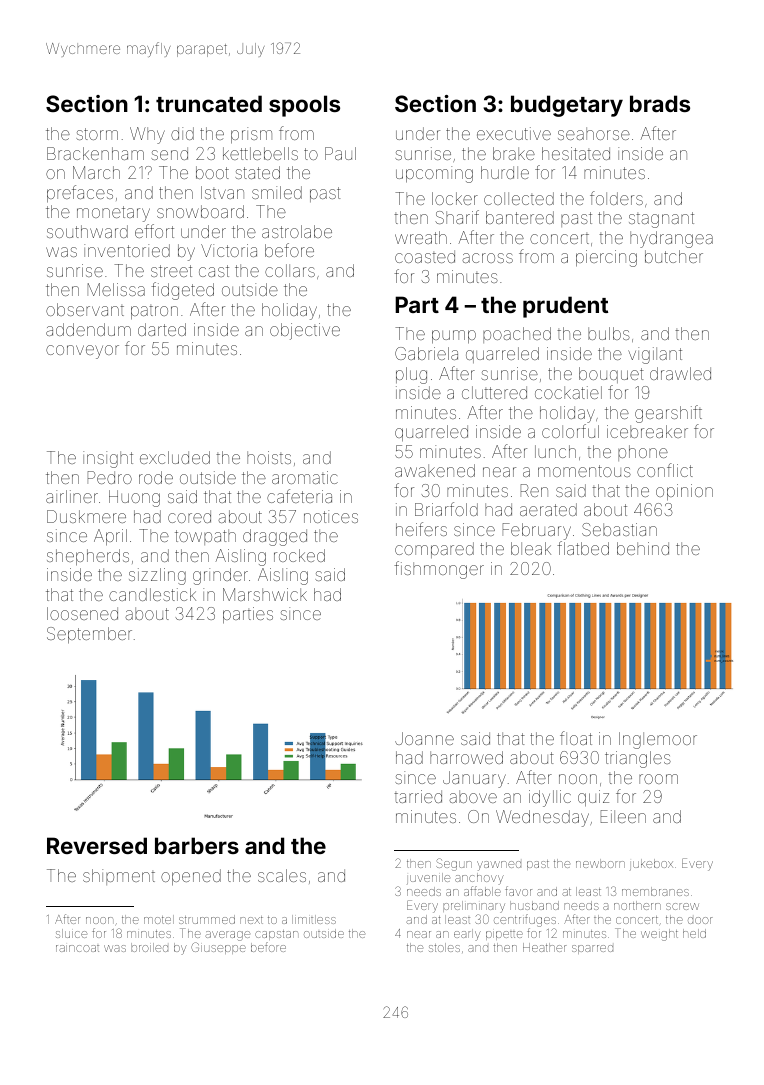 This screenshot has height=1085, width=764. What do you see at coordinates (314, 919) in the screenshot?
I see `limitless` at bounding box center [314, 919].
